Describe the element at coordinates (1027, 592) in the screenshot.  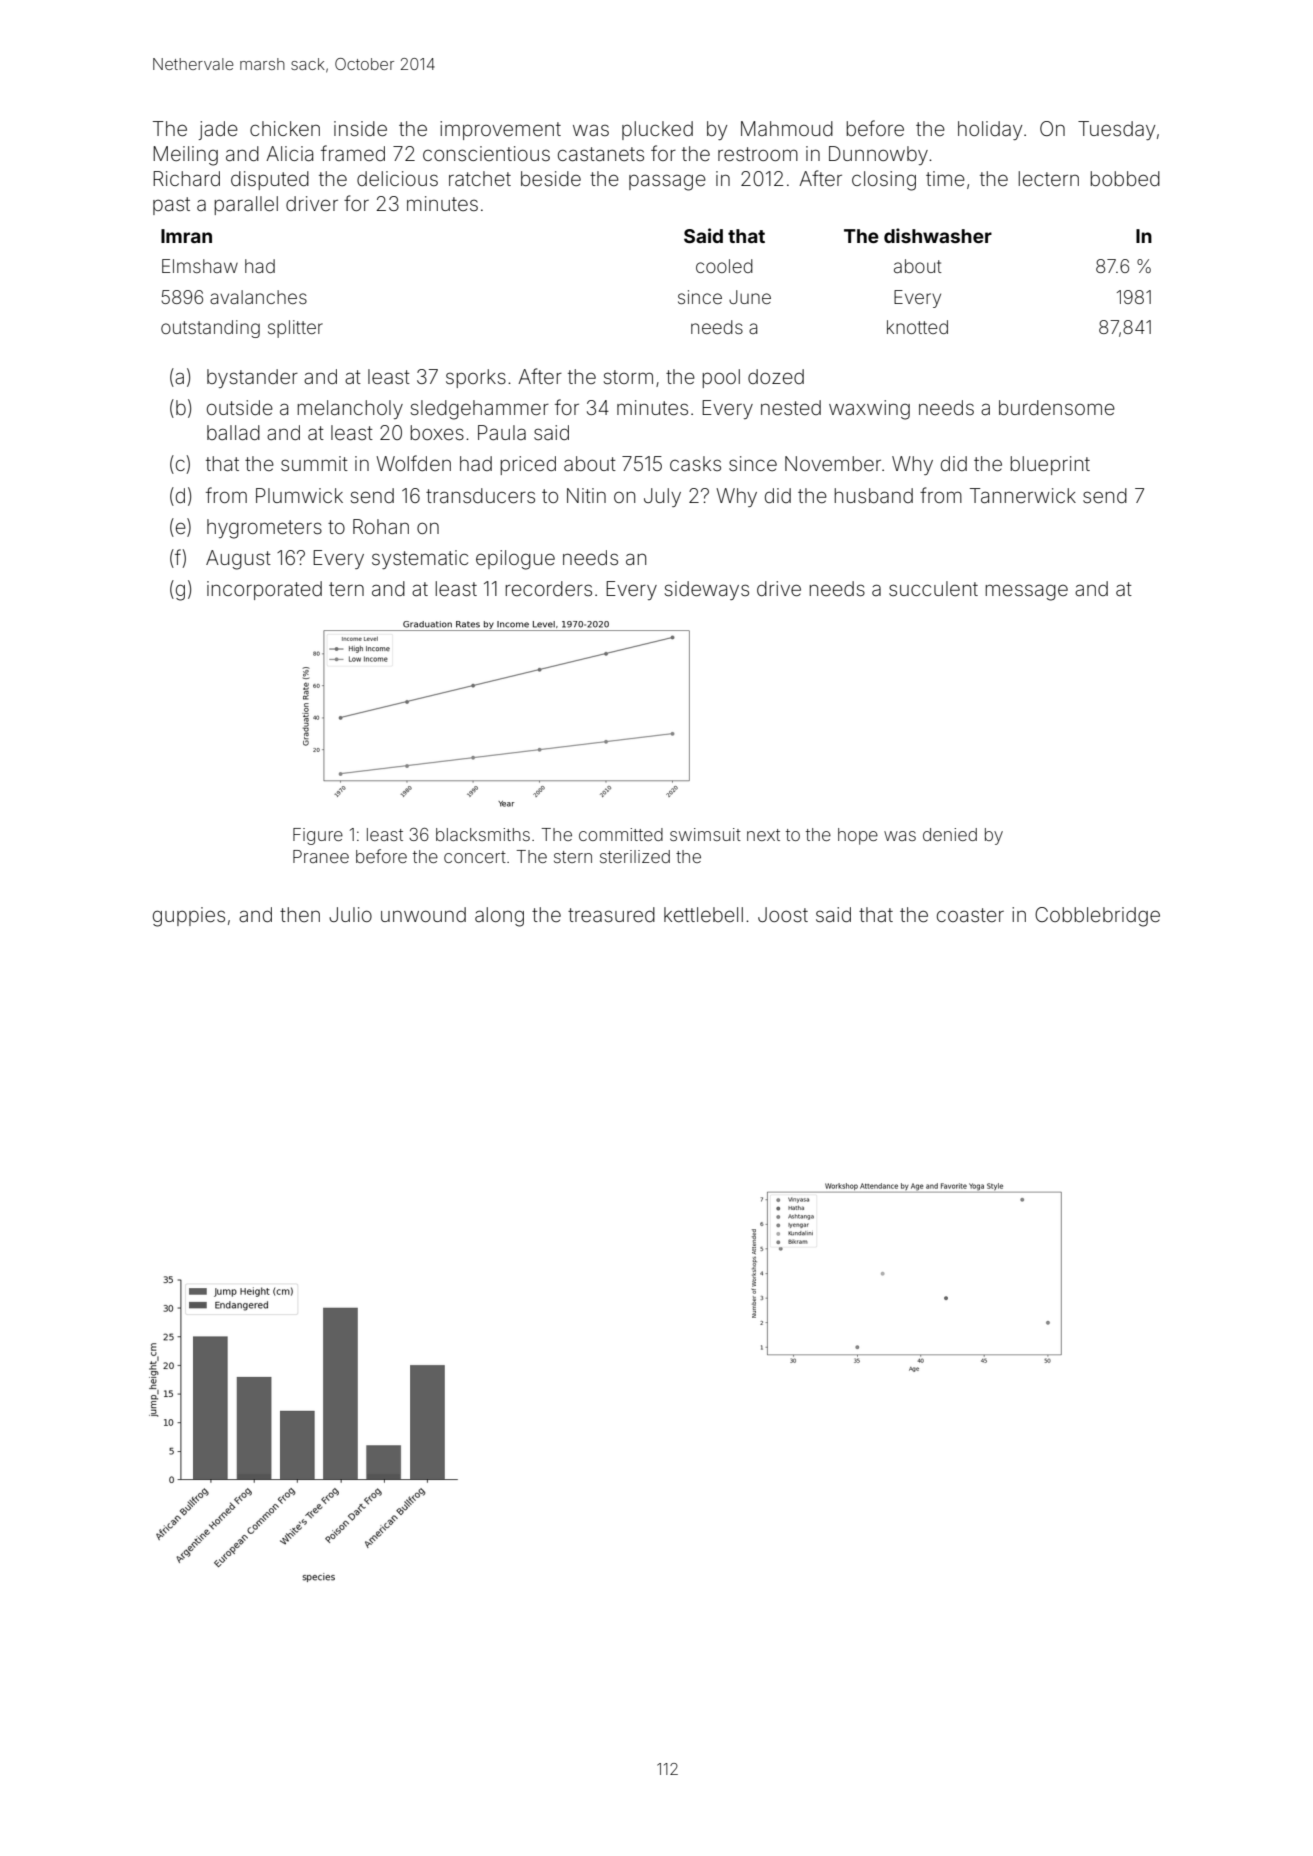
I see `message` at that location.
